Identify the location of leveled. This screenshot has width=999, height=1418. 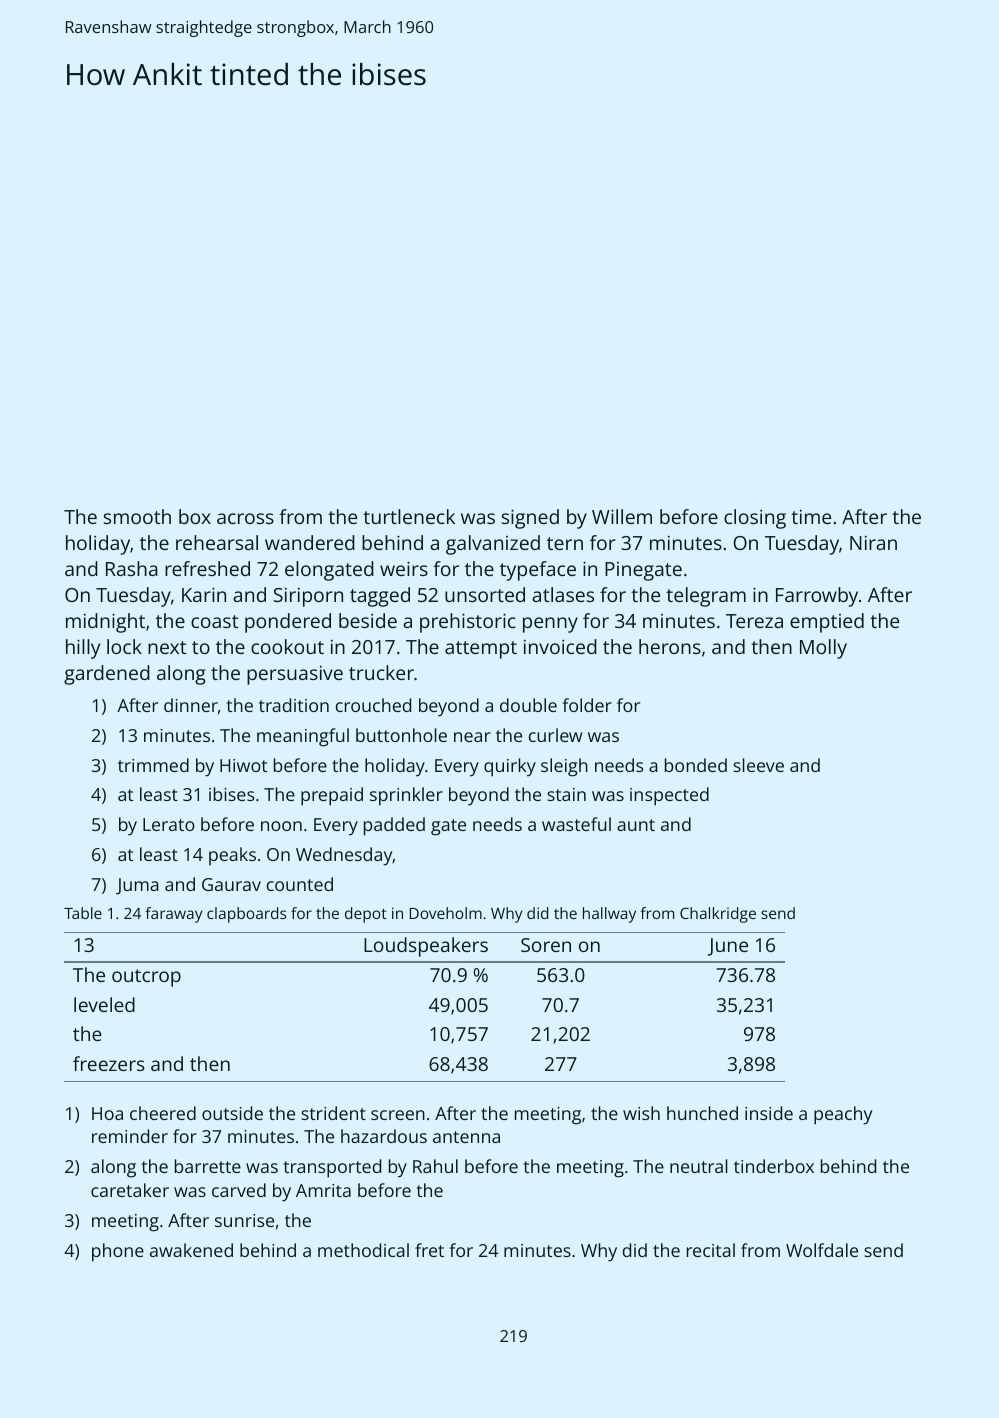
(104, 1004).
